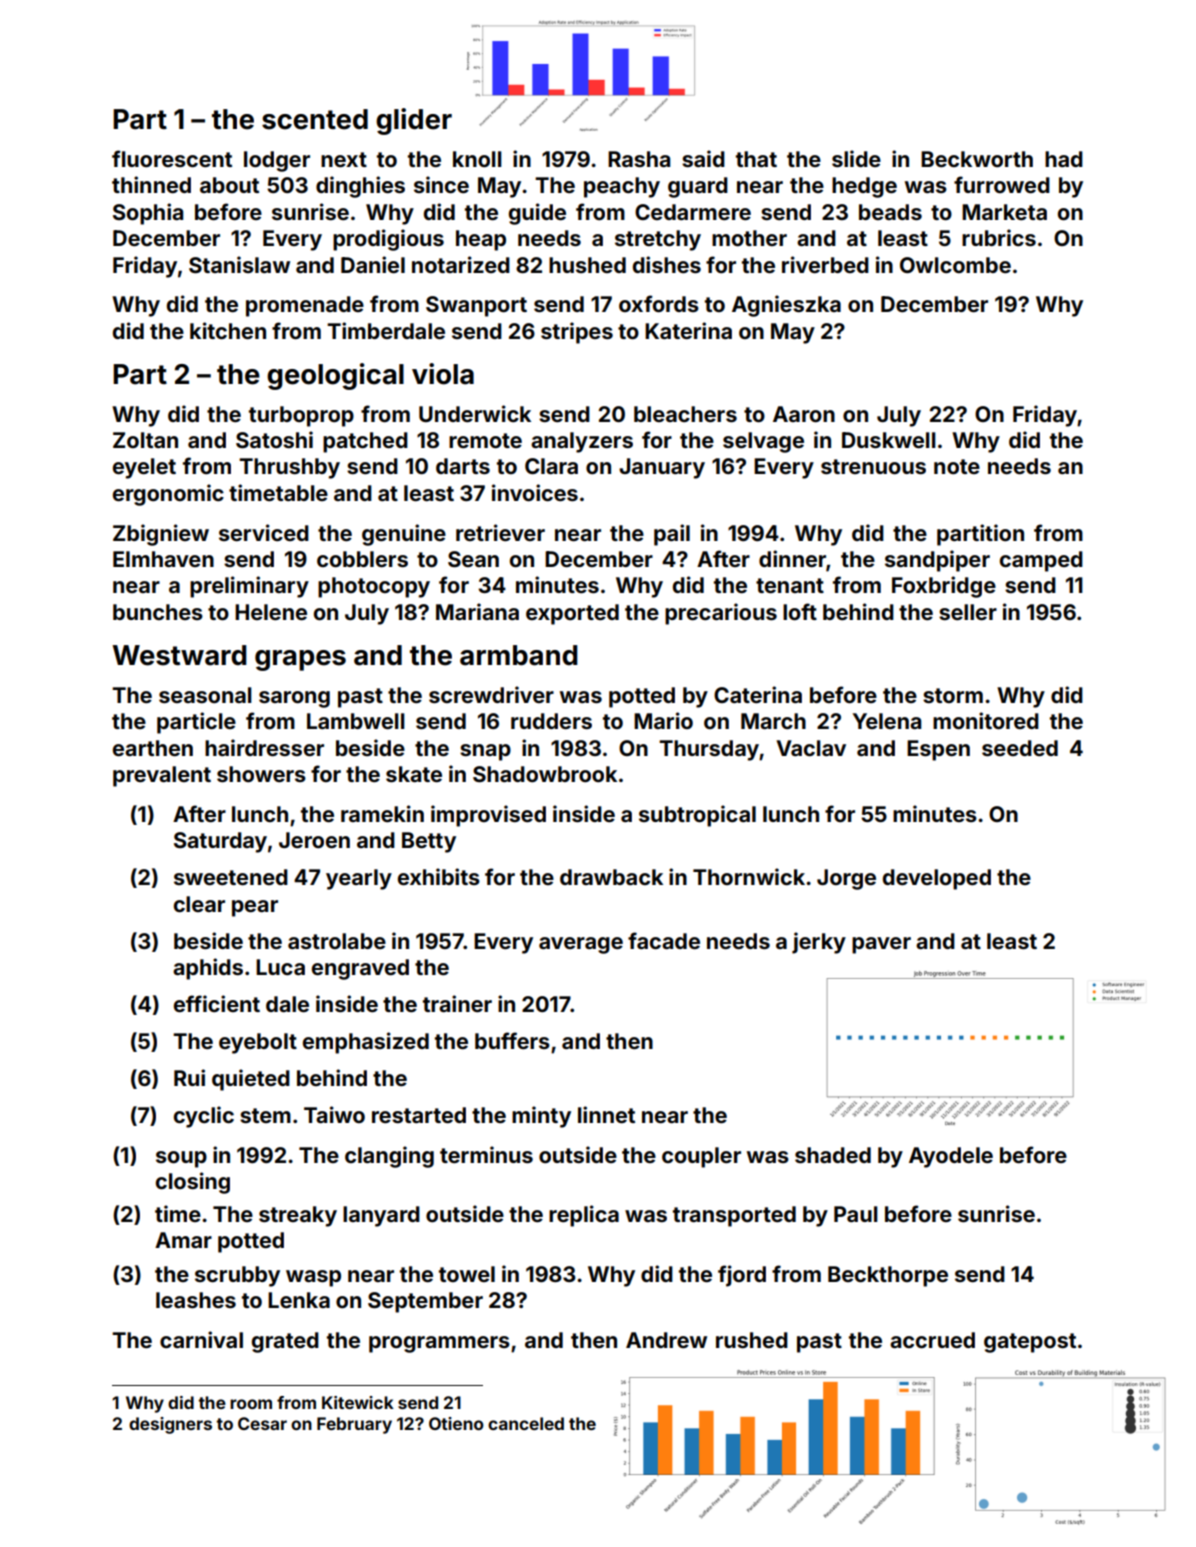  Describe the element at coordinates (172, 158) in the screenshot. I see `fluorescent` at that location.
